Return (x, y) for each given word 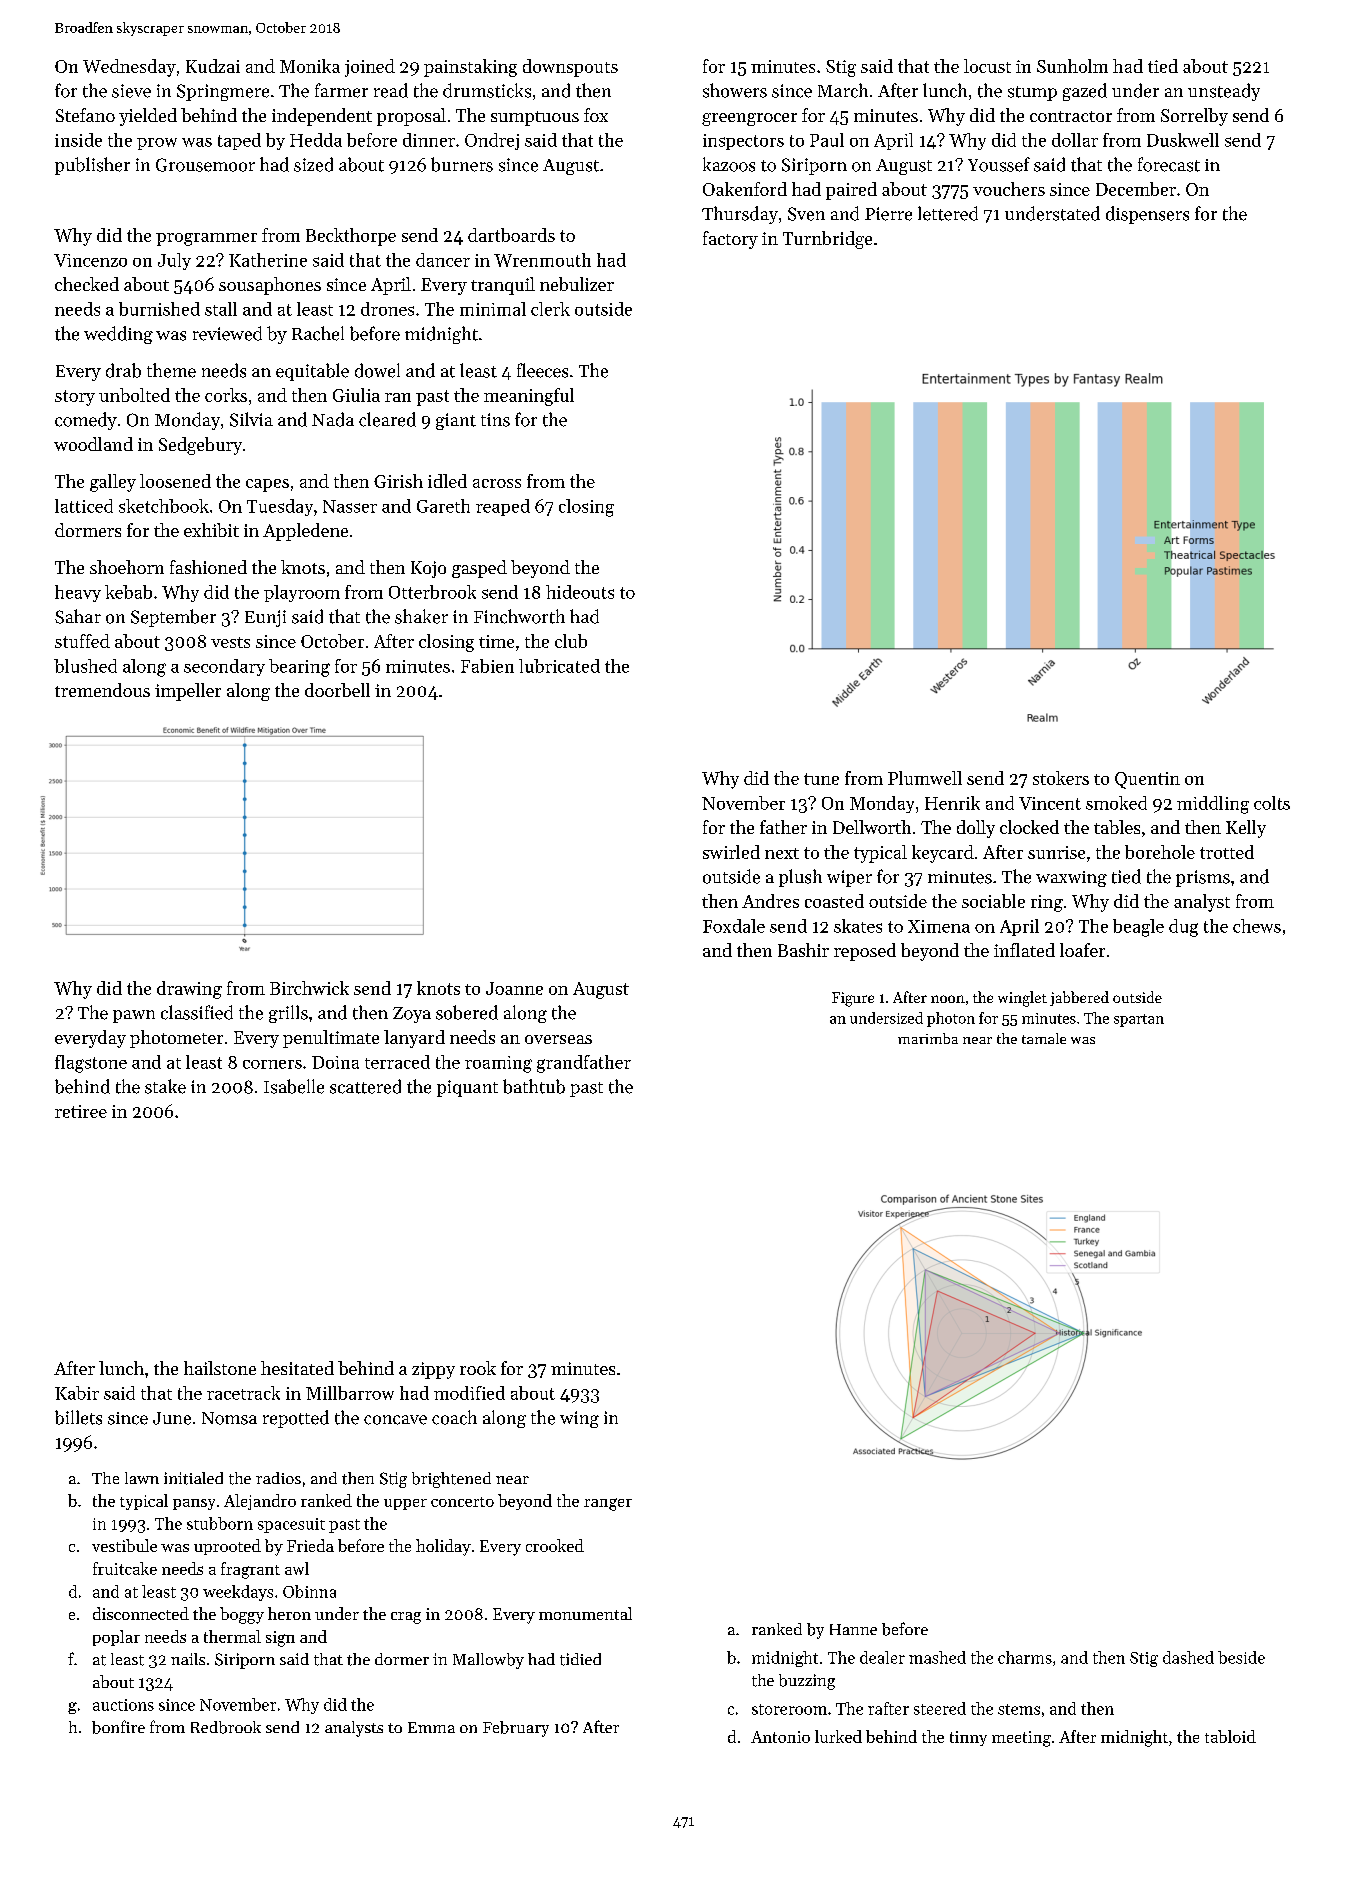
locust (987, 66)
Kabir (77, 1393)
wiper (849, 878)
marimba (928, 1038)
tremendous (102, 690)
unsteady (1224, 92)
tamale (1044, 1038)
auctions (123, 1705)
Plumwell (925, 778)
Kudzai (213, 66)
